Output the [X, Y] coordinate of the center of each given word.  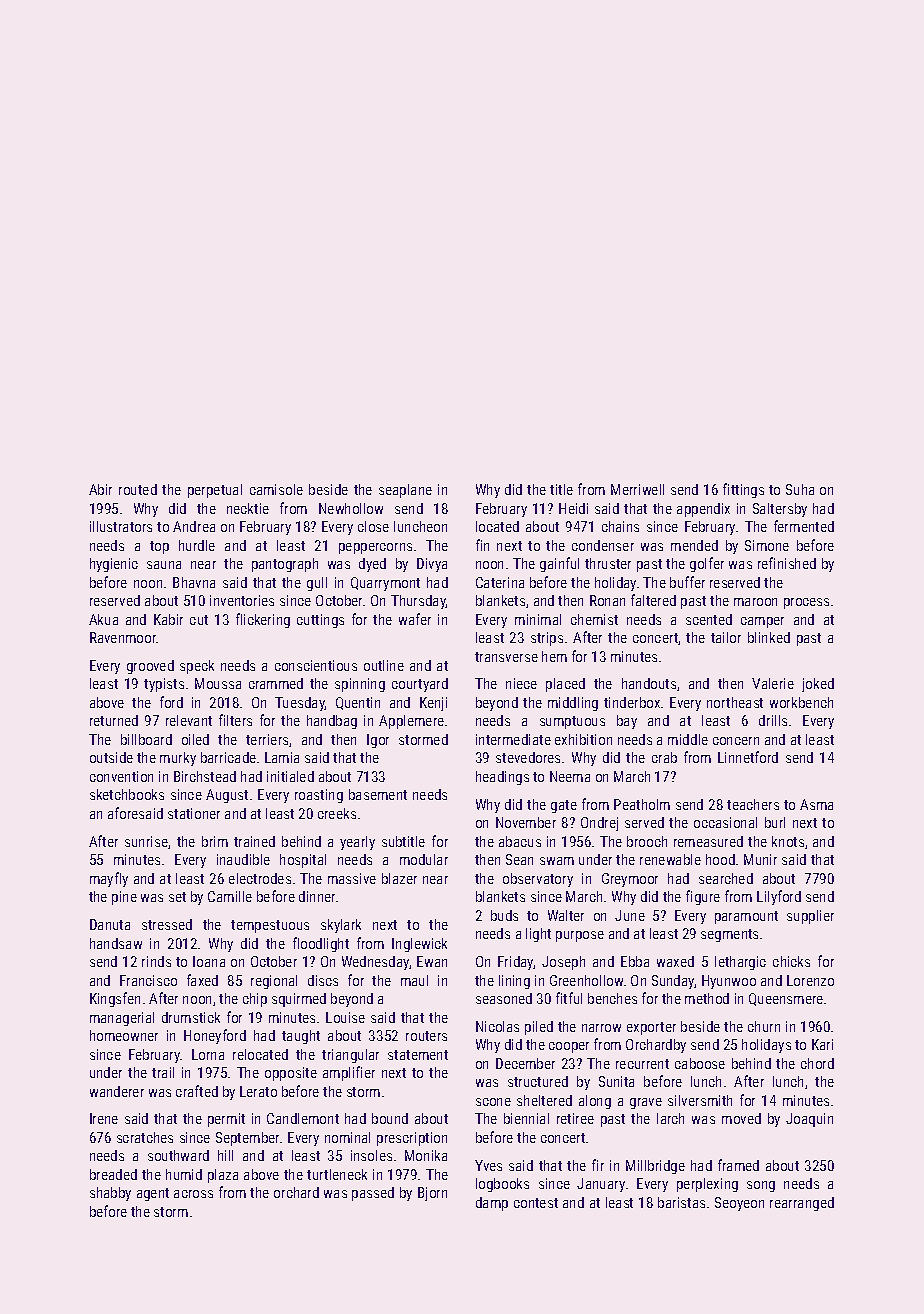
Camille [230, 896]
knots [788, 841]
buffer [687, 582]
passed [373, 1194]
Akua [103, 619]
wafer [415, 619]
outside [111, 757]
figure [703, 897]
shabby [110, 1194]
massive [352, 878]
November [526, 822]
